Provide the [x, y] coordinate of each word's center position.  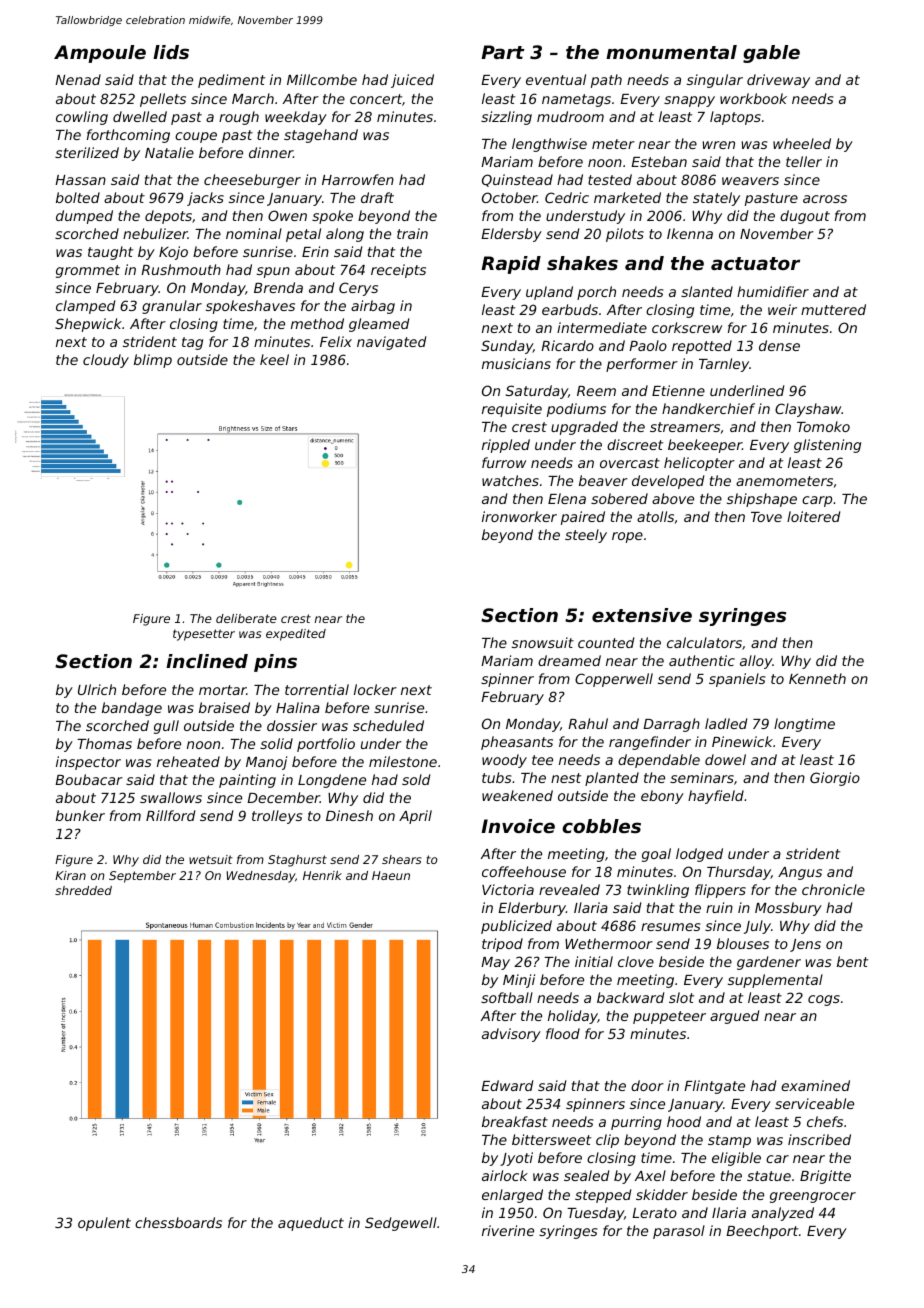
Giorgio [835, 779]
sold [416, 779]
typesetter [204, 635]
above [673, 498]
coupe [196, 137]
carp [817, 501]
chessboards [178, 1222]
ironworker [519, 516]
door [647, 1085]
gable [771, 54]
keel [274, 359]
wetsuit [211, 859]
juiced [412, 81]
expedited [296, 635]
